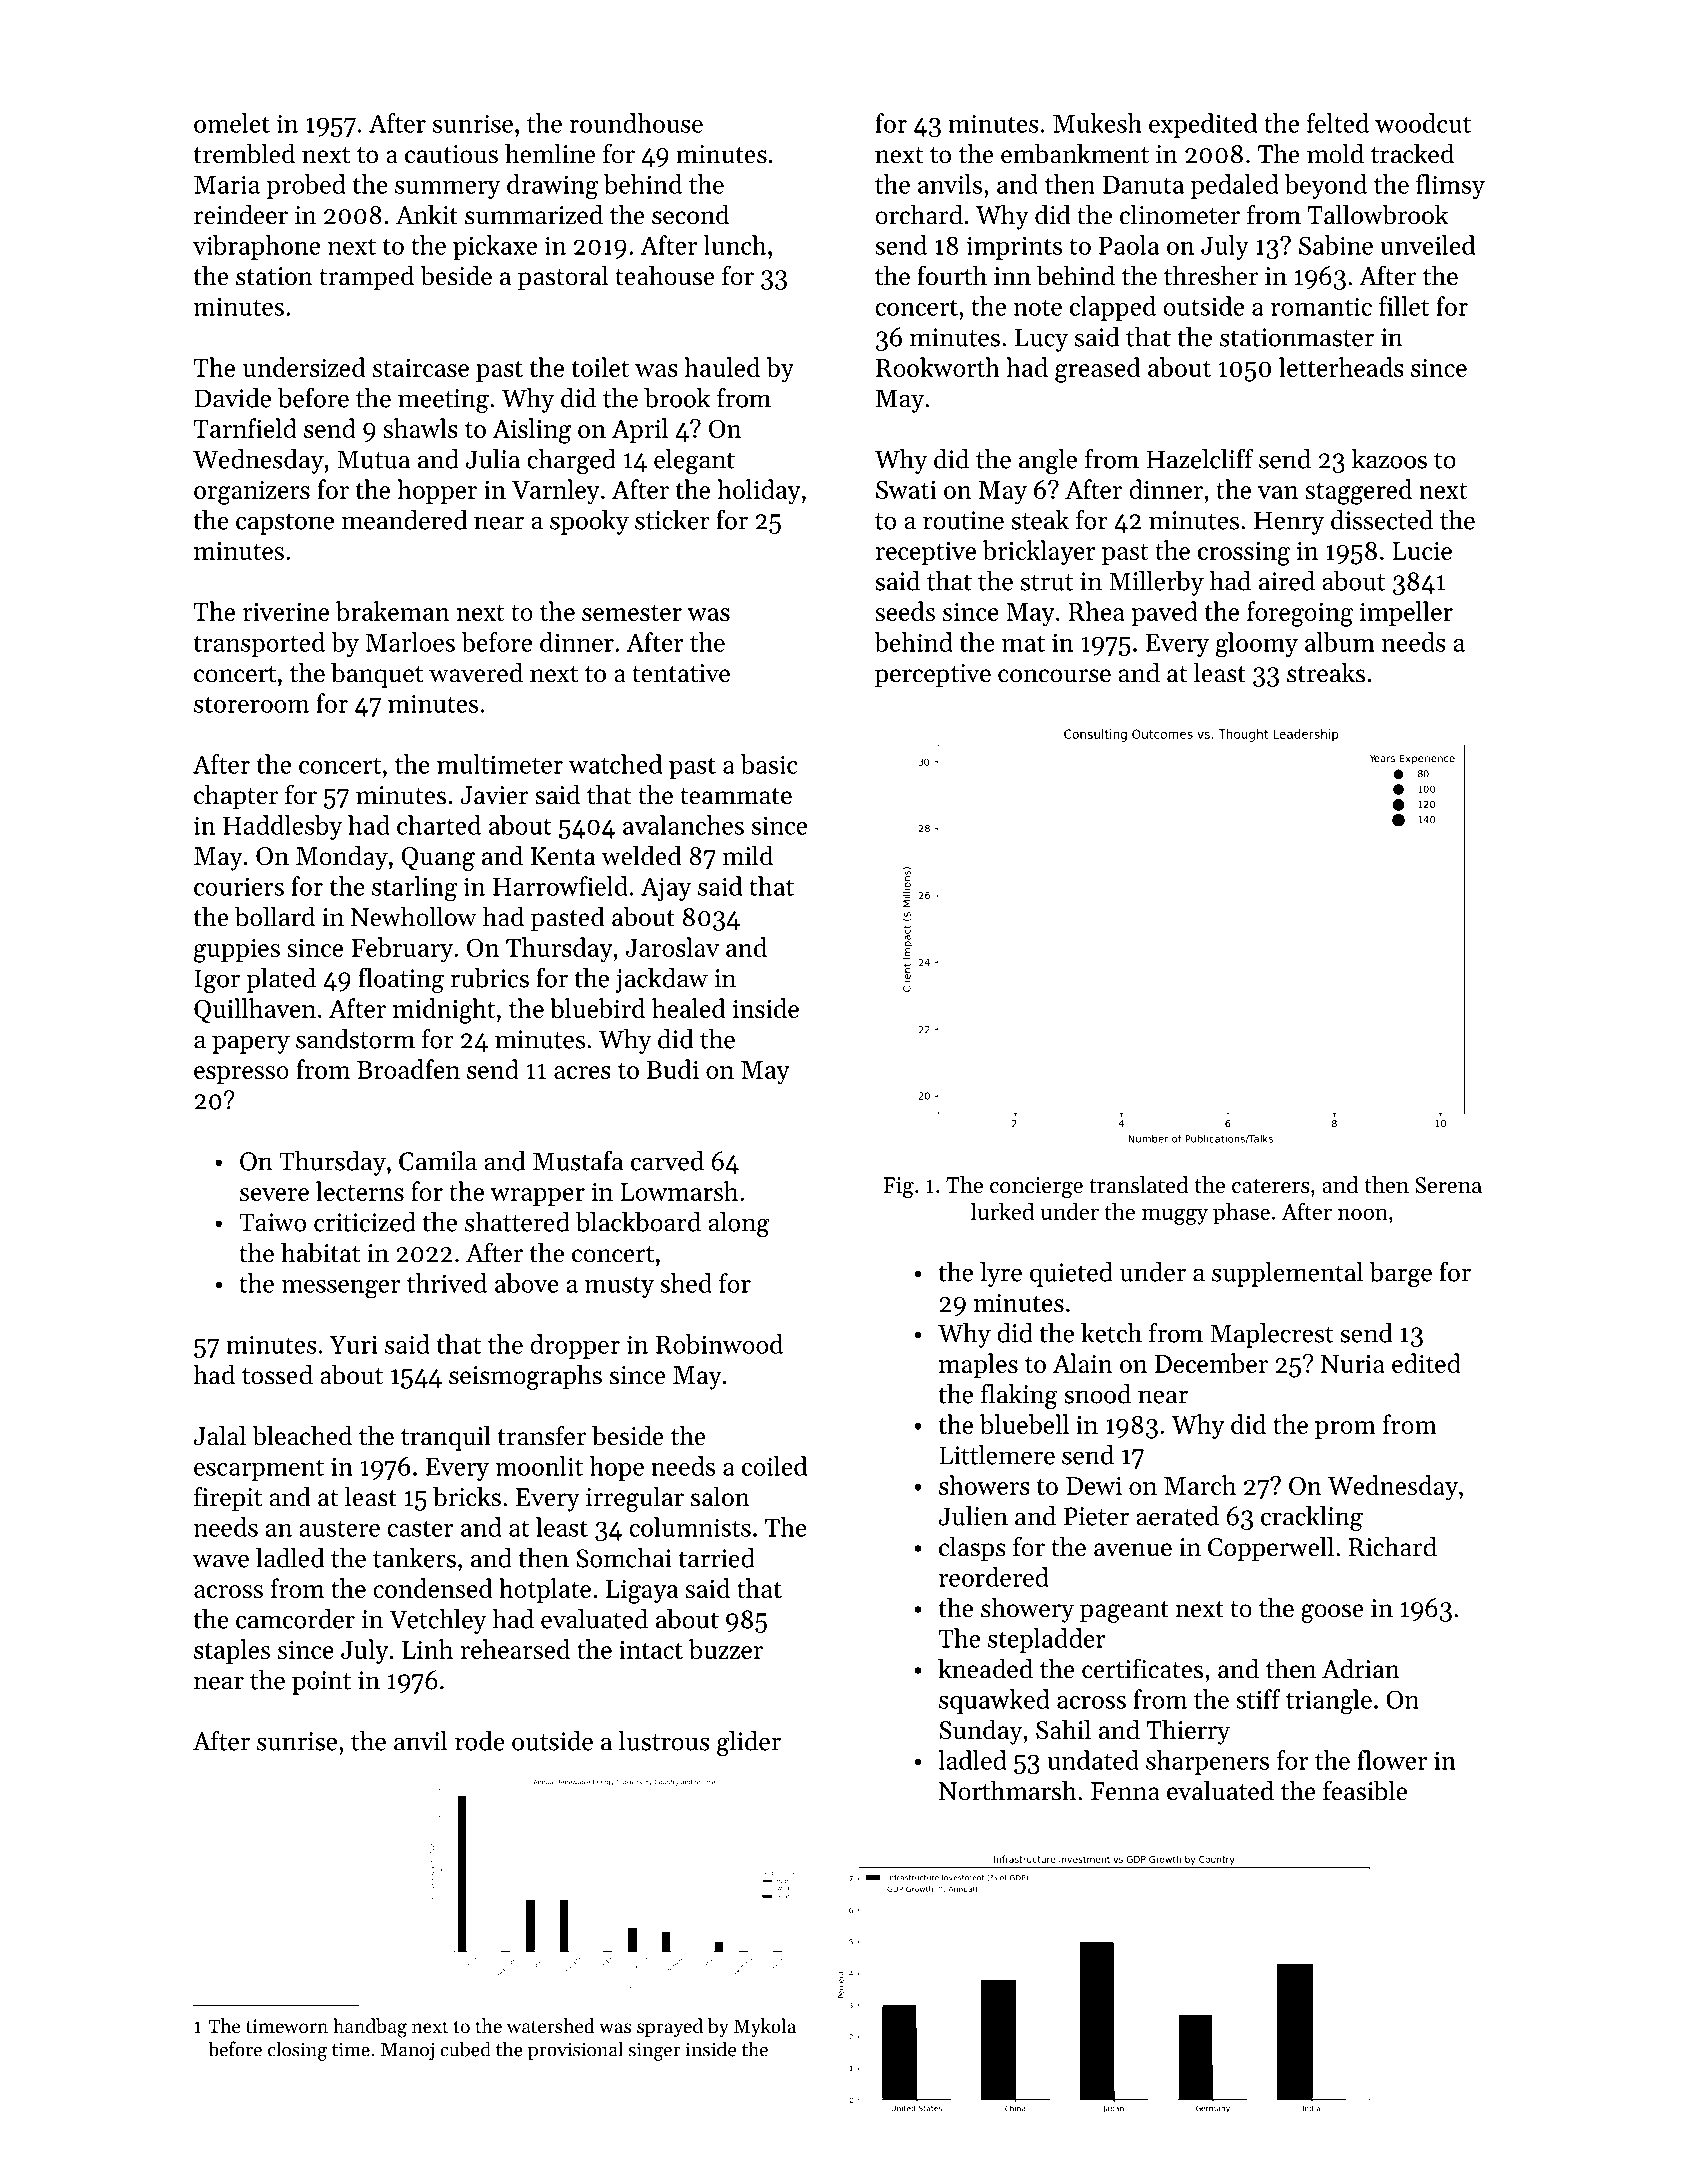  I want to click on Robinwood, so click(719, 1344).
